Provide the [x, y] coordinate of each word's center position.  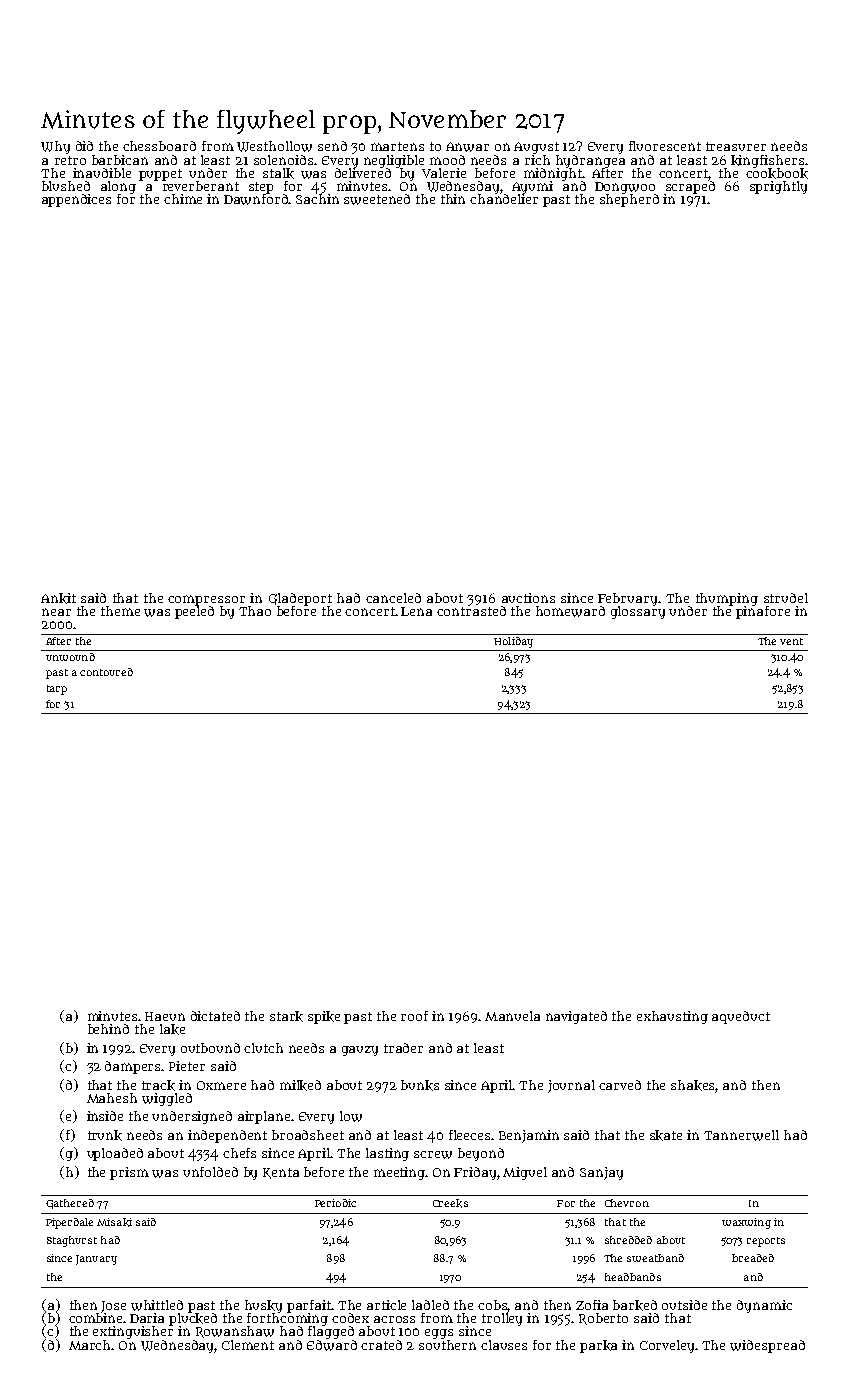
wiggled [167, 1099]
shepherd [629, 200]
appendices [76, 200]
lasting [387, 1154]
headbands [633, 1277]
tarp [57, 690]
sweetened [377, 199]
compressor [206, 600]
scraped [690, 187]
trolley [502, 1319]
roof [414, 1016]
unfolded [210, 1172]
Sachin [317, 199]
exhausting [672, 1017]
